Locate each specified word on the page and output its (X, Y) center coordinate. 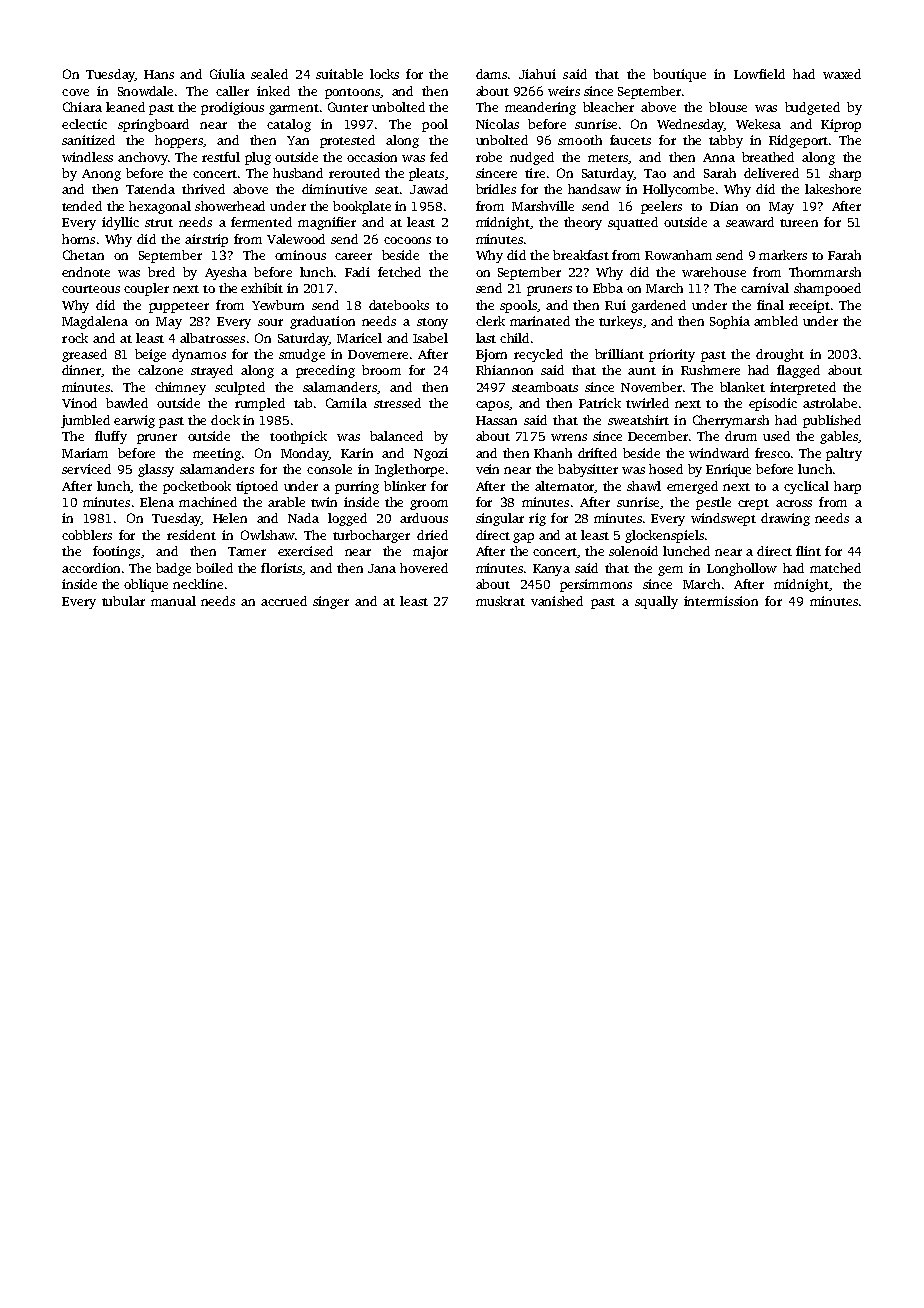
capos (492, 406)
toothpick (298, 437)
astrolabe (830, 403)
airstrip (206, 240)
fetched (399, 272)
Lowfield (759, 74)
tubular (123, 601)
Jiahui (537, 74)
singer (331, 602)
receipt (809, 306)
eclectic (84, 124)
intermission (721, 601)
